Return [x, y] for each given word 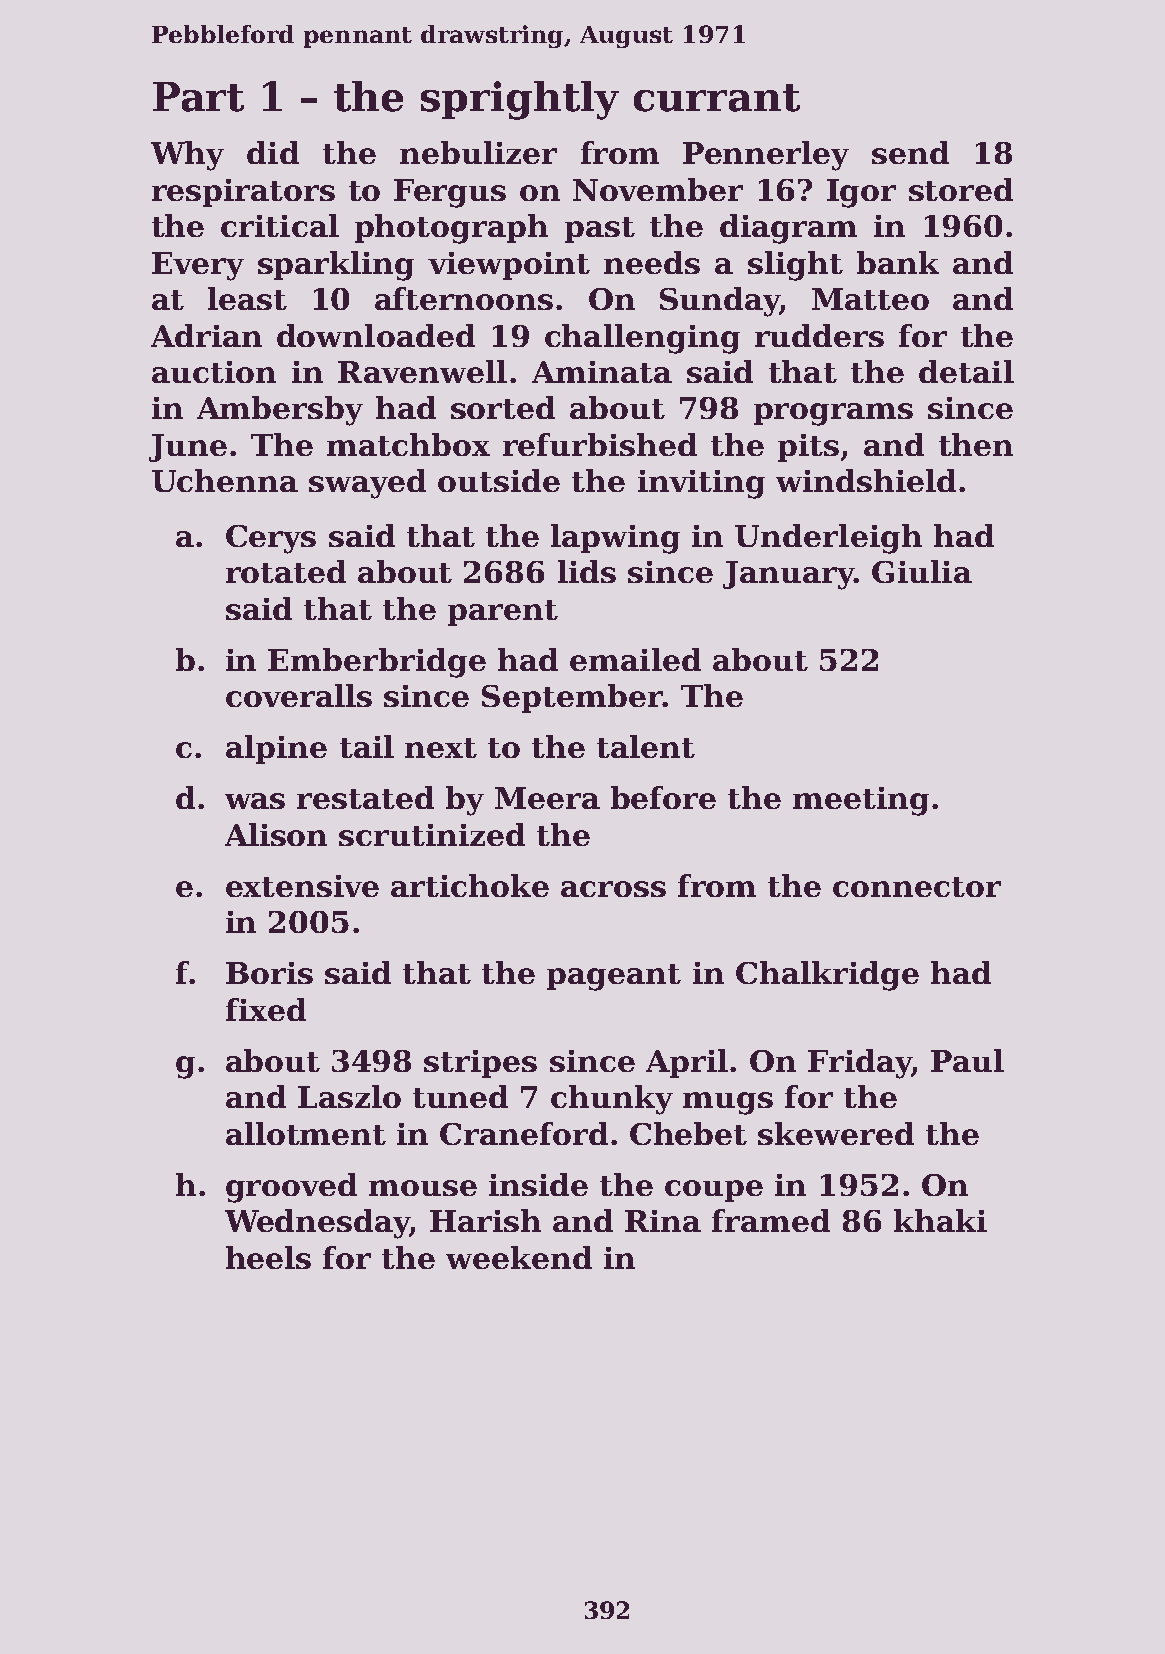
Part [198, 97]
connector [917, 887]
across [613, 889]
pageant [614, 977]
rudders [819, 335]
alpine [276, 749]
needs [652, 262]
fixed [266, 1009]
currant [717, 98]
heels [268, 1257]
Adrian [206, 335]
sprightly [520, 100]
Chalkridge [827, 976]
